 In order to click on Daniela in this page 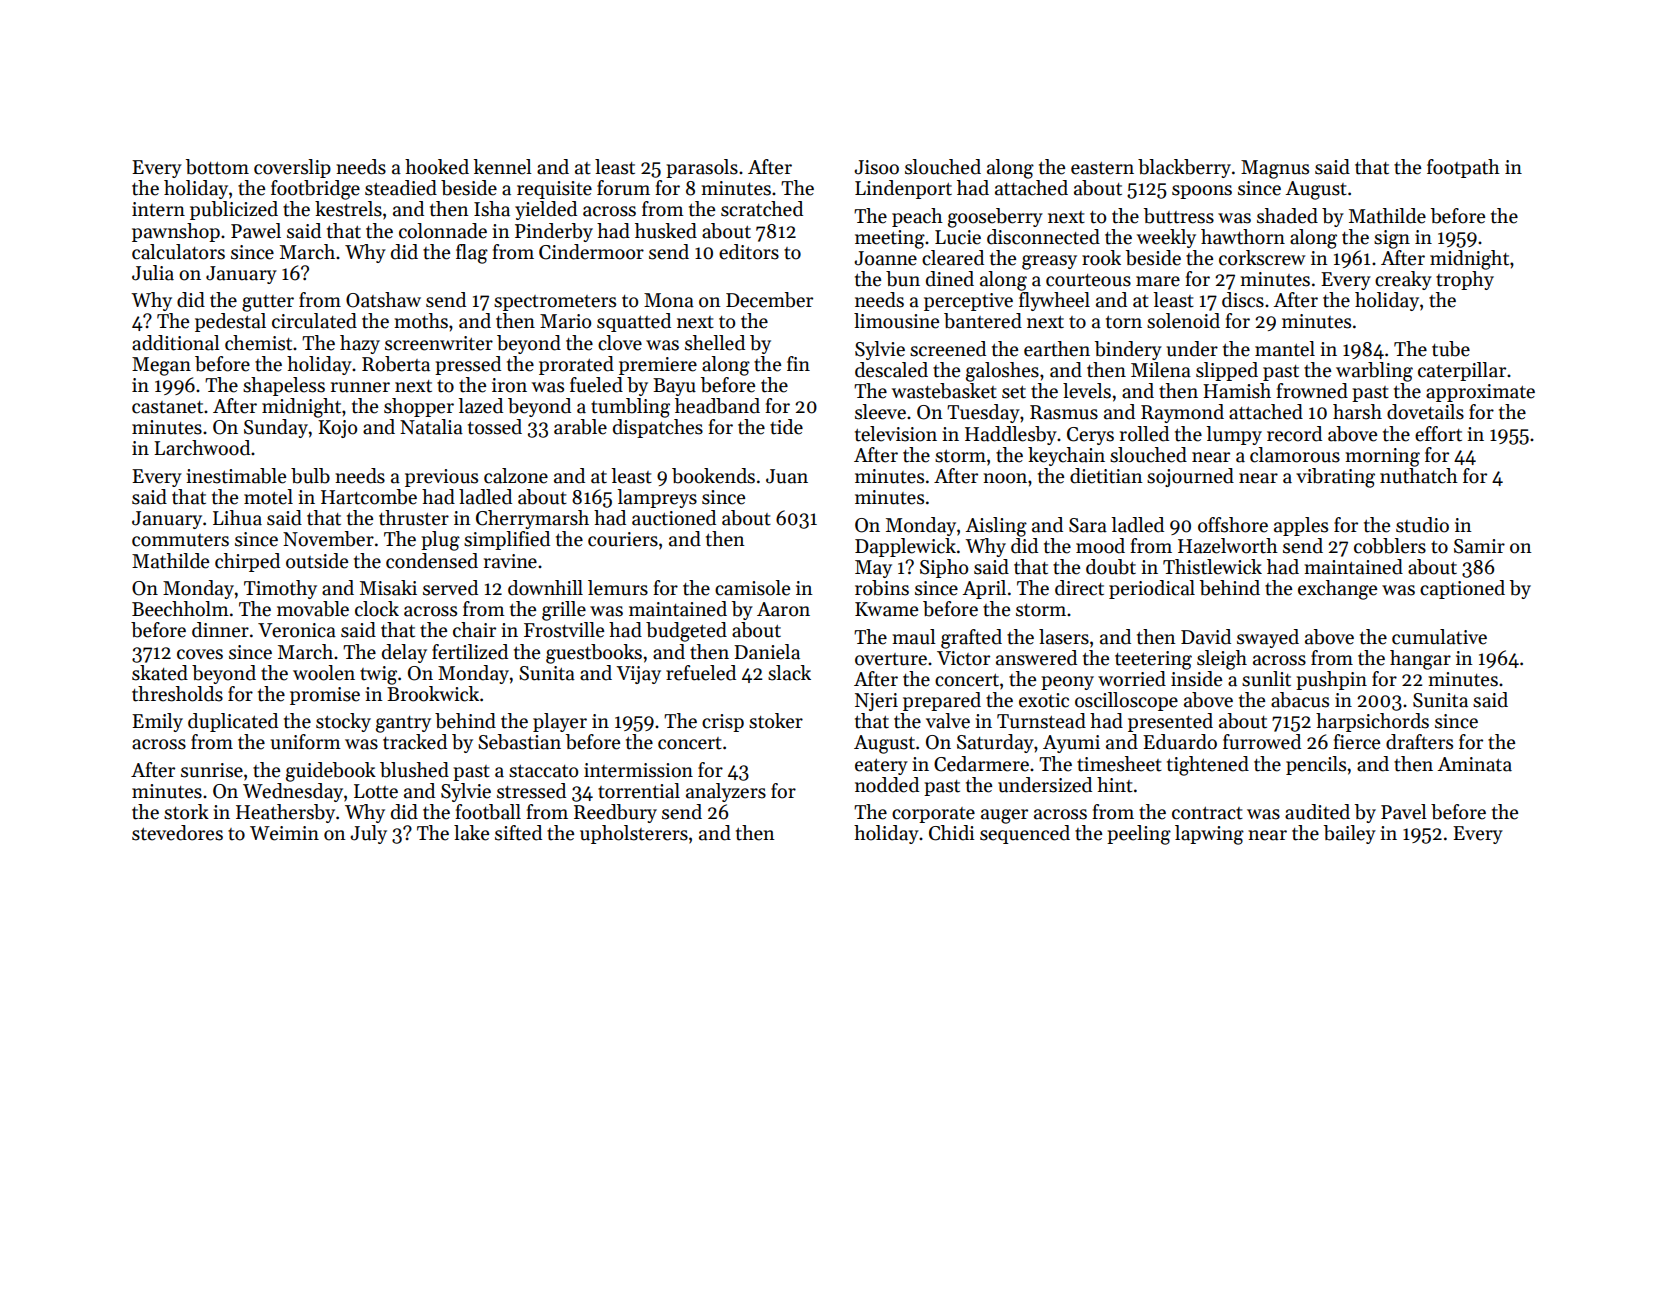, I will do `click(767, 652)`.
